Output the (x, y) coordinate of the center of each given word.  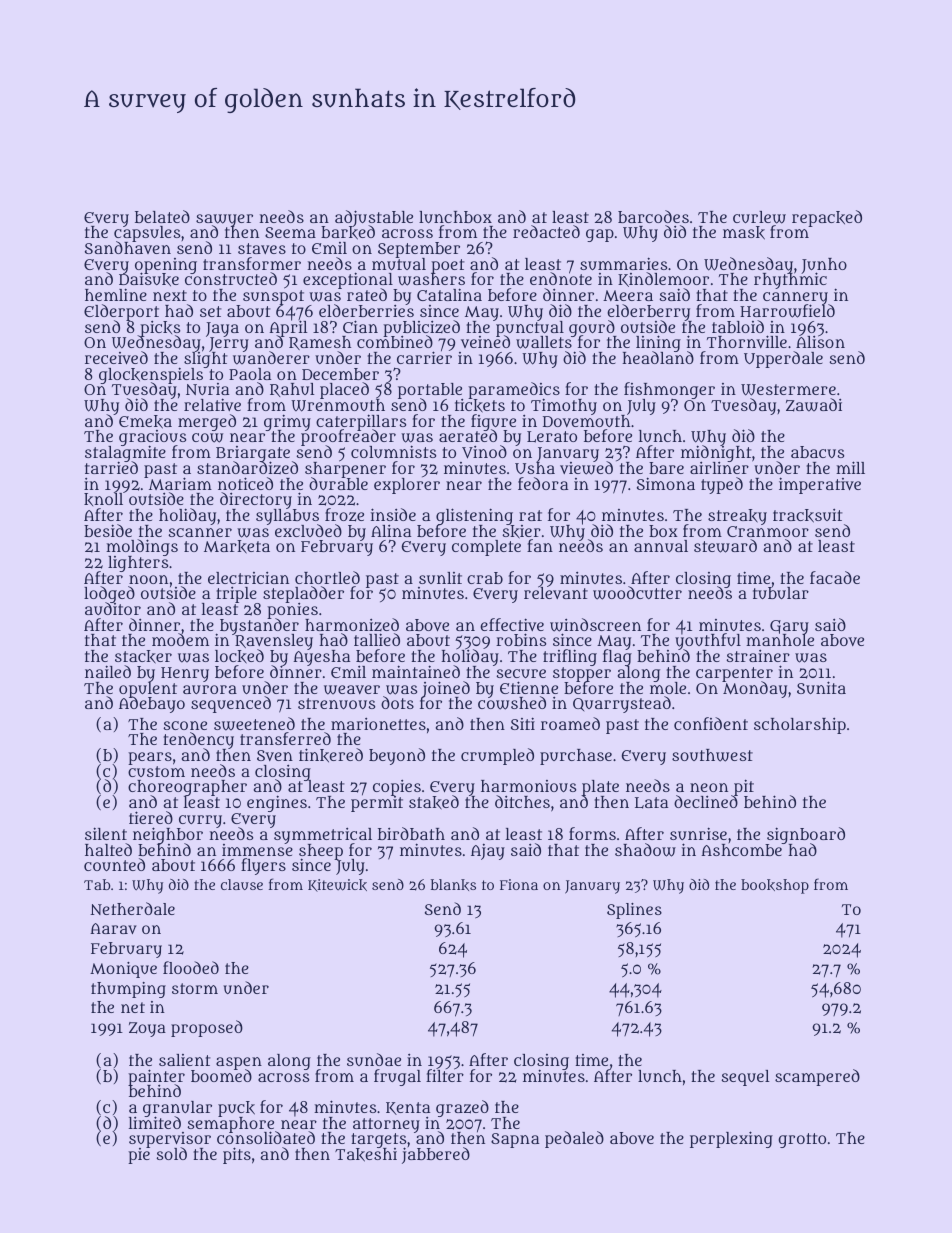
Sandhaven (128, 248)
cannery (796, 298)
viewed (586, 468)
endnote (561, 279)
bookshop (775, 886)
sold (171, 1154)
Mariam (180, 484)
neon (709, 787)
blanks (453, 885)
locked (239, 657)
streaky (737, 517)
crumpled (497, 756)
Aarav (113, 928)
